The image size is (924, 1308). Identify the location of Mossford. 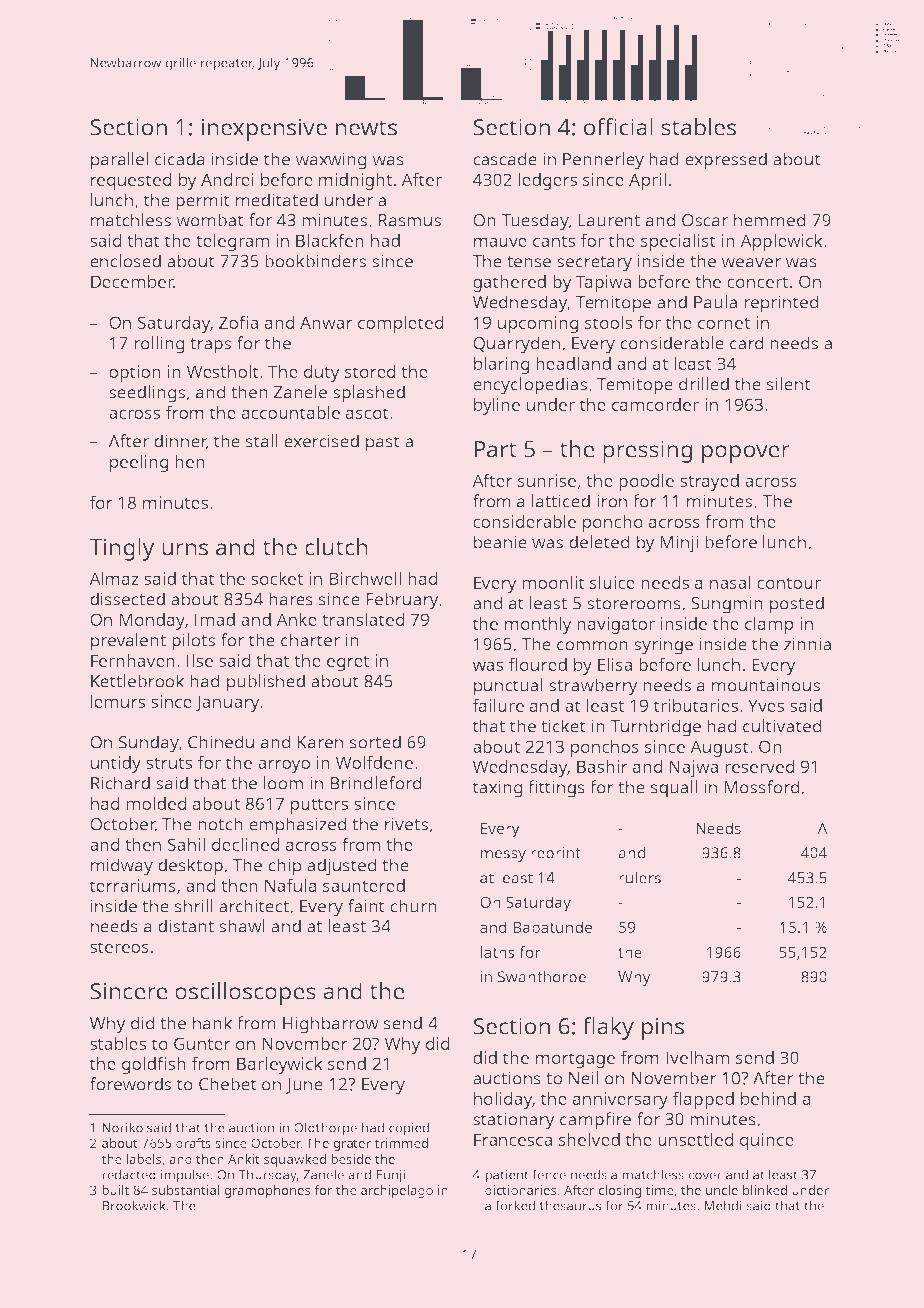
(762, 787).
